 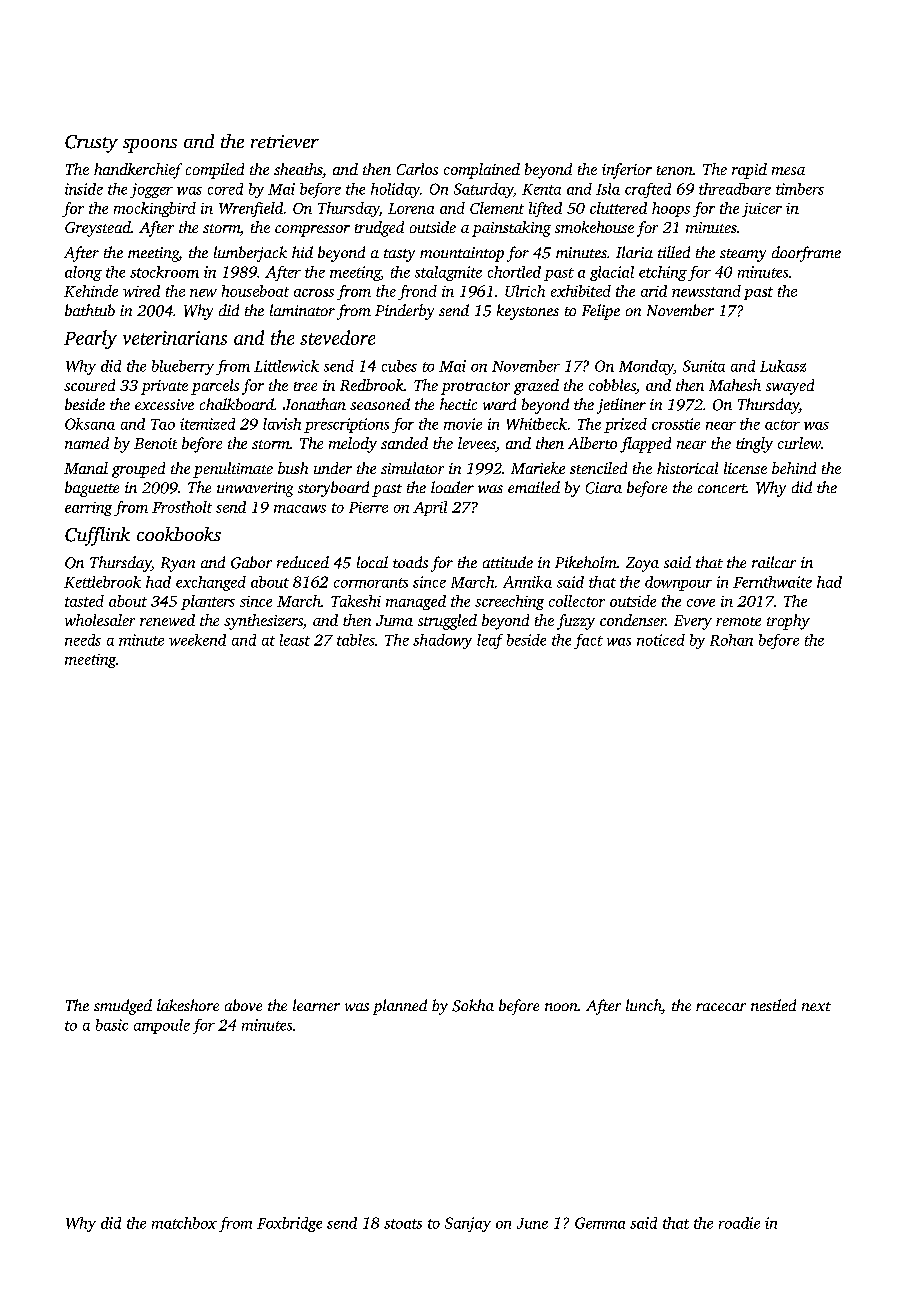 What do you see at coordinates (749, 171) in the document?
I see `rapid` at bounding box center [749, 171].
